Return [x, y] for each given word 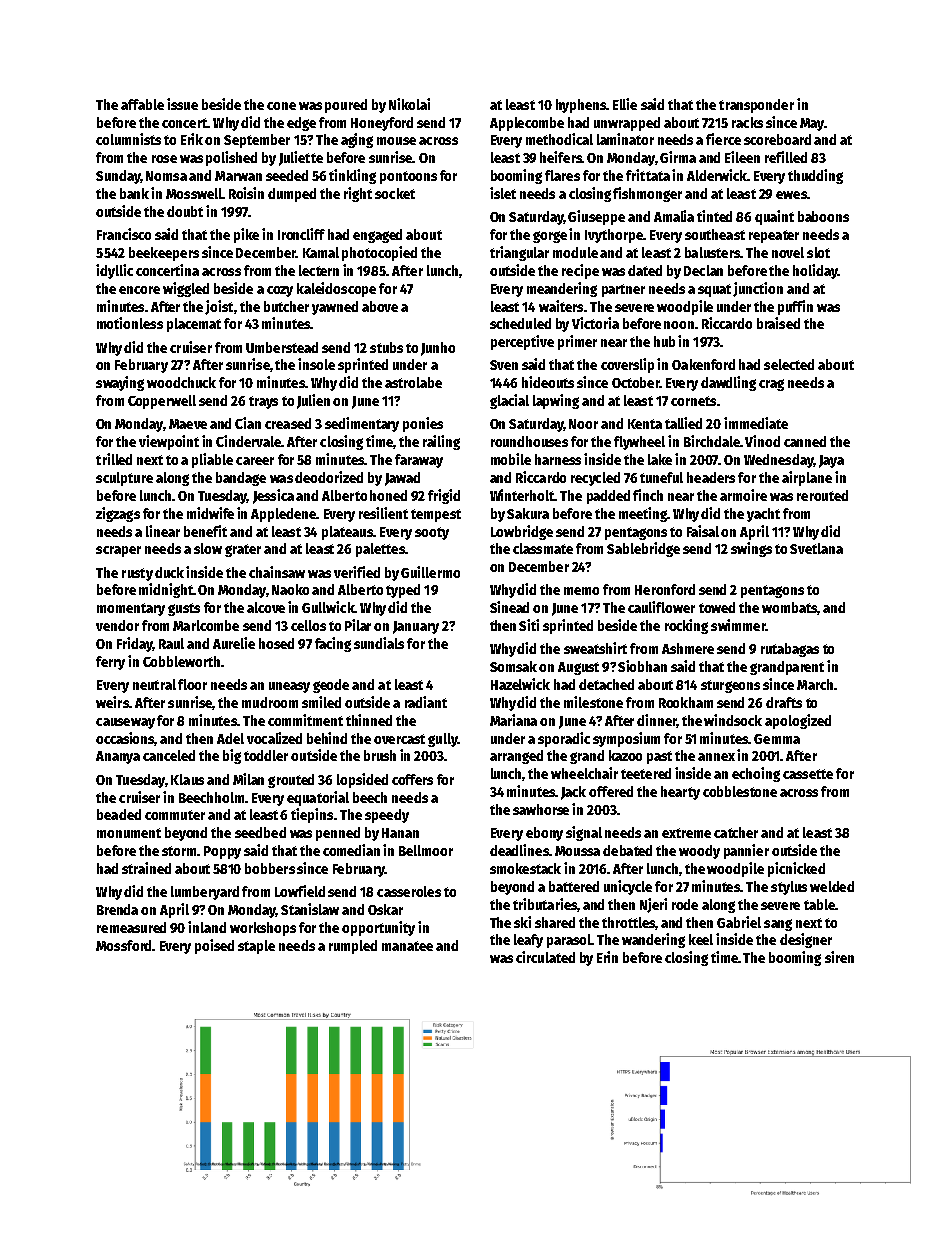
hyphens [581, 106]
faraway [419, 461]
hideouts [548, 382]
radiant [426, 702]
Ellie [625, 104]
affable [142, 104]
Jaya [831, 461]
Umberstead [282, 347]
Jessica [273, 496]
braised [778, 323]
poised [214, 946]
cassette [808, 774]
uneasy [289, 687]
